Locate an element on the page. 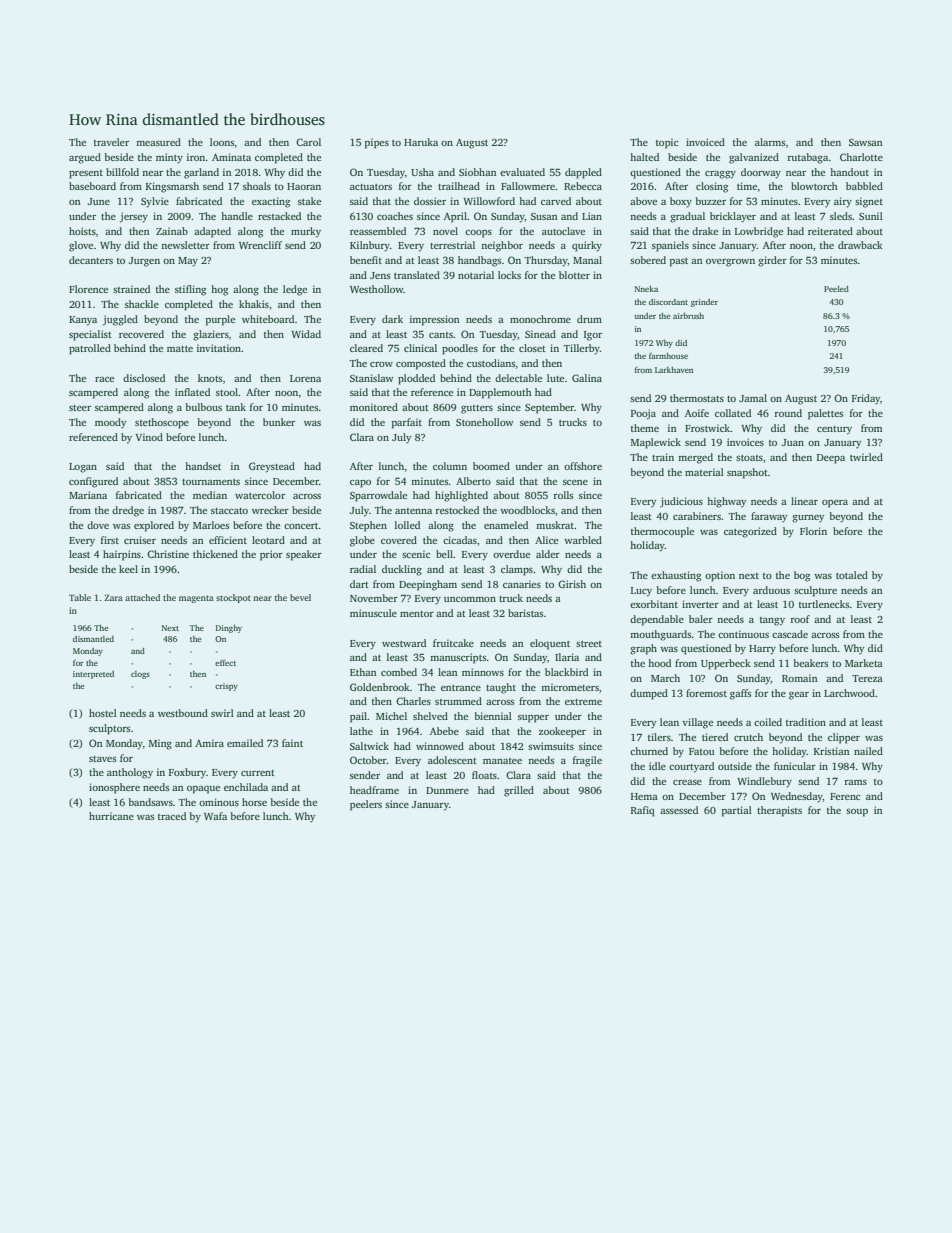  baristas is located at coordinates (525, 613).
